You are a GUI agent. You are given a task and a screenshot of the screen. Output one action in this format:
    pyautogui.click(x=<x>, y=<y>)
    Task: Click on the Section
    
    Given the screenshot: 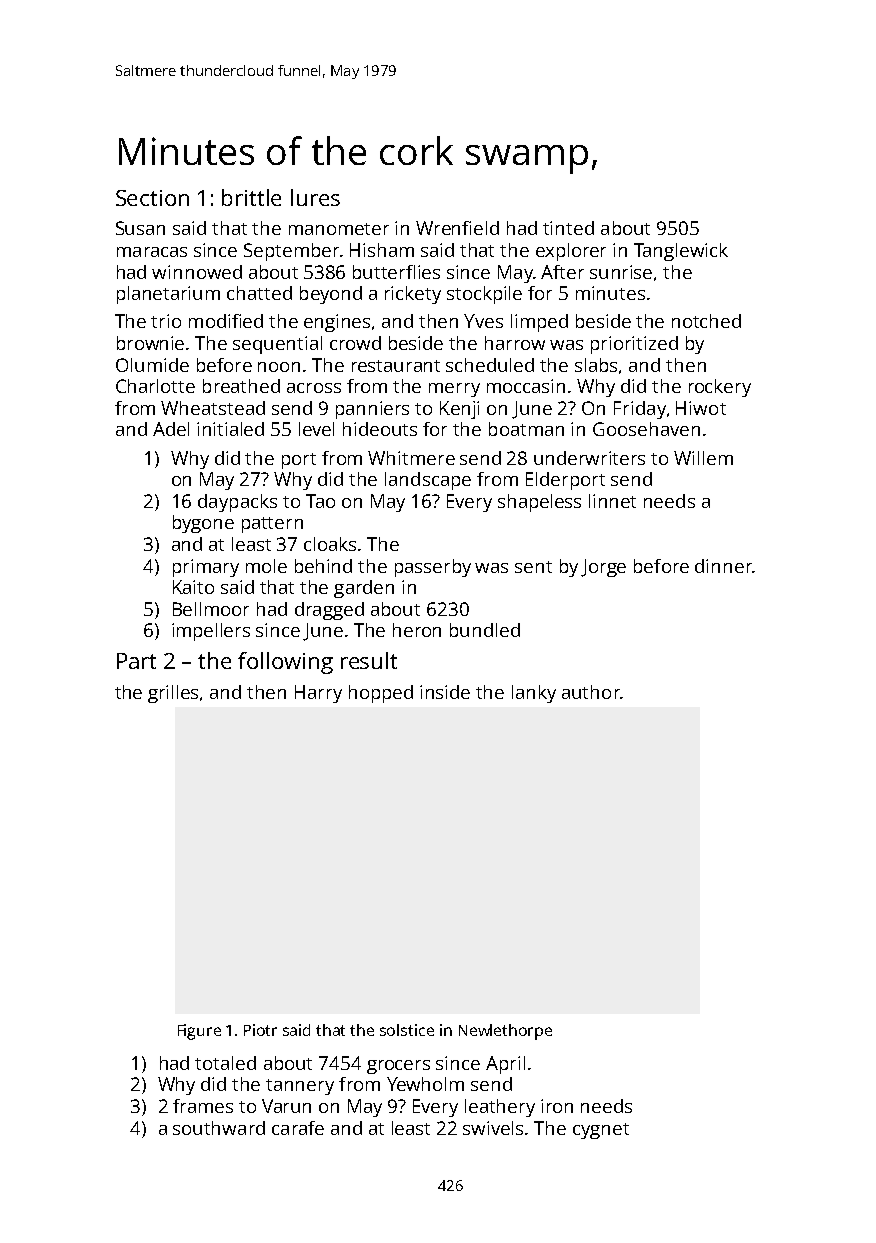 What is the action you would take?
    pyautogui.click(x=152, y=198)
